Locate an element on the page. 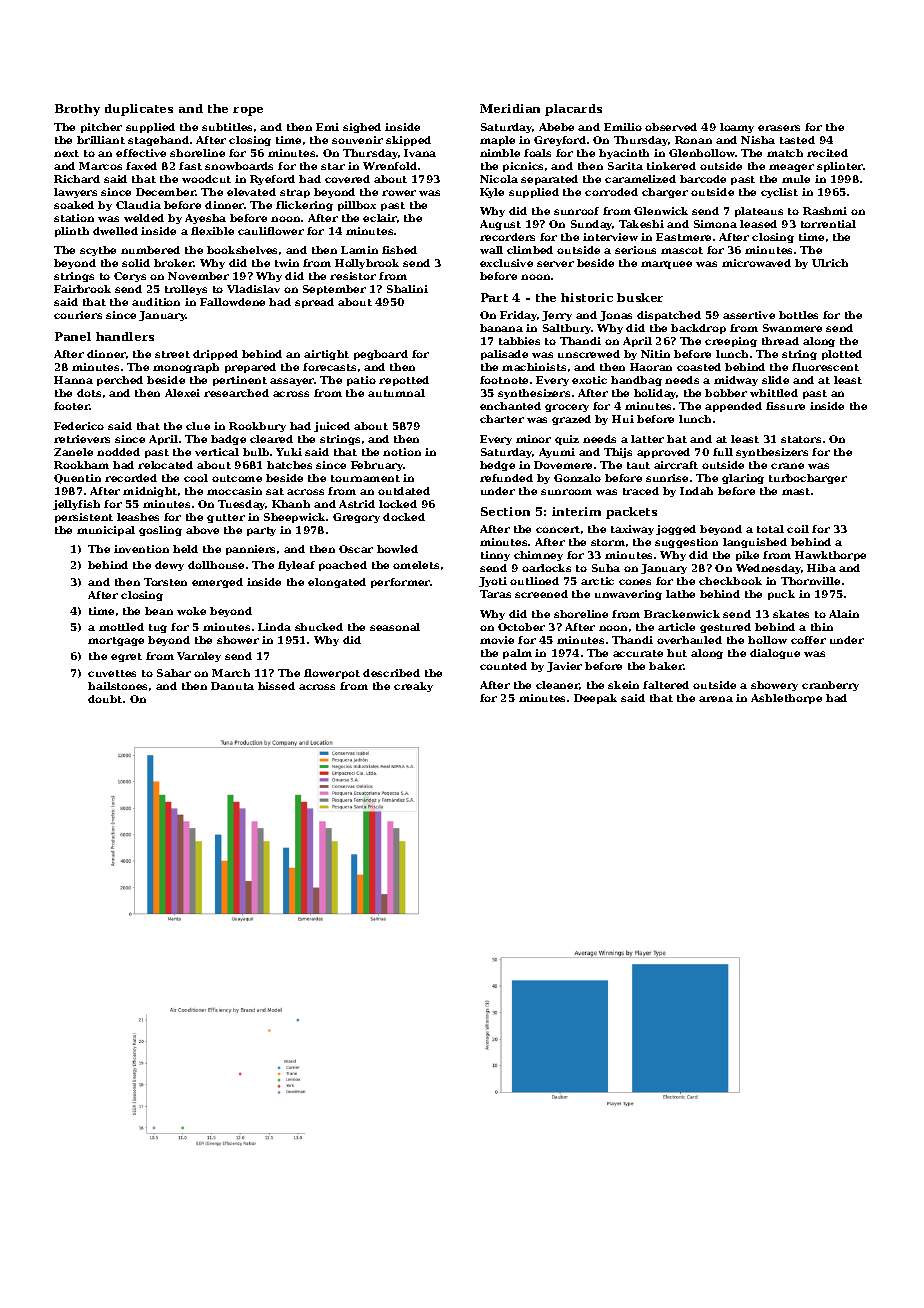 This image has height=1308, width=924. assayer is located at coordinates (292, 382).
